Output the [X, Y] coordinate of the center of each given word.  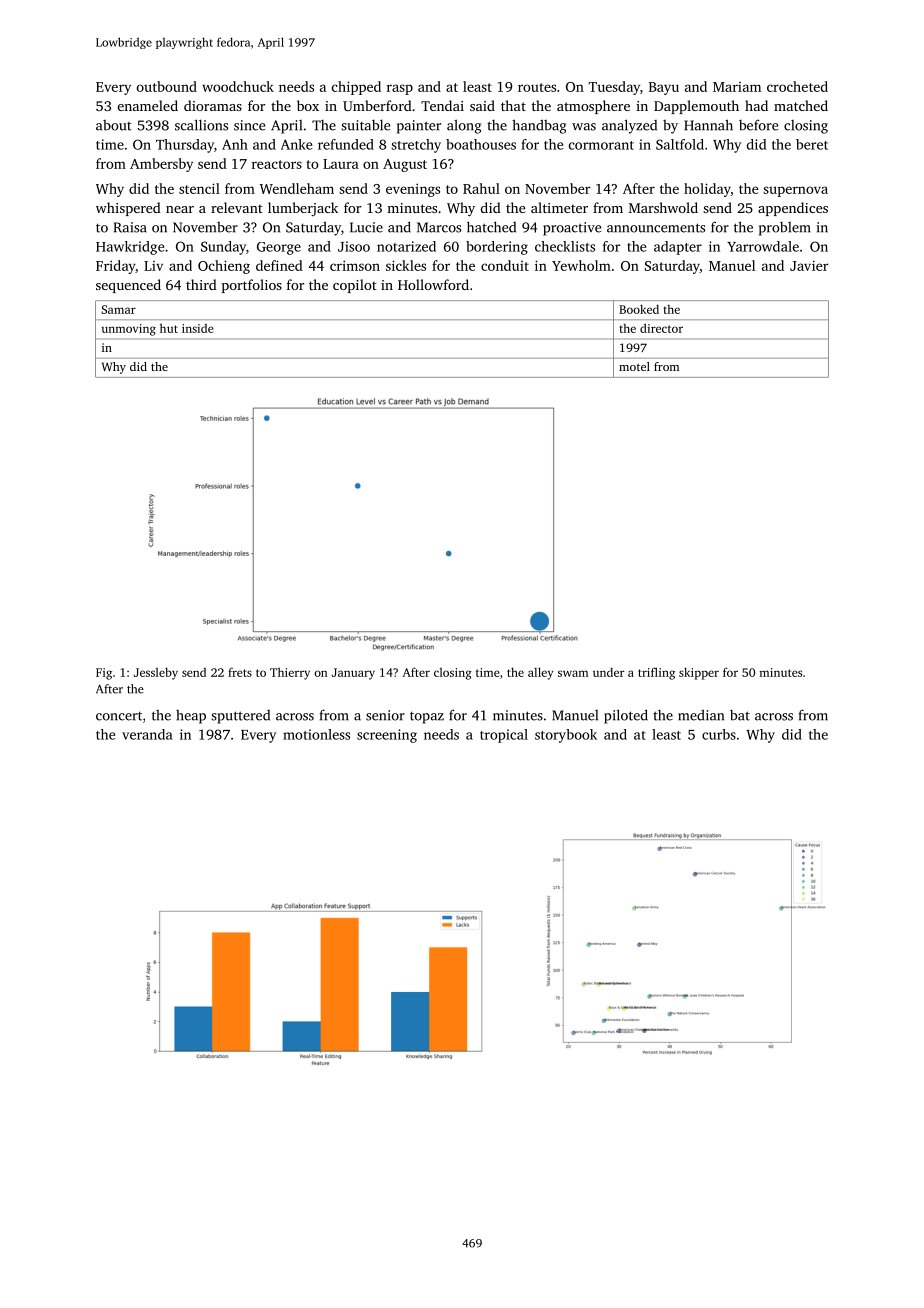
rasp [400, 89]
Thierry [290, 673]
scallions [201, 125]
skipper [699, 673]
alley [540, 673]
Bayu [664, 88]
